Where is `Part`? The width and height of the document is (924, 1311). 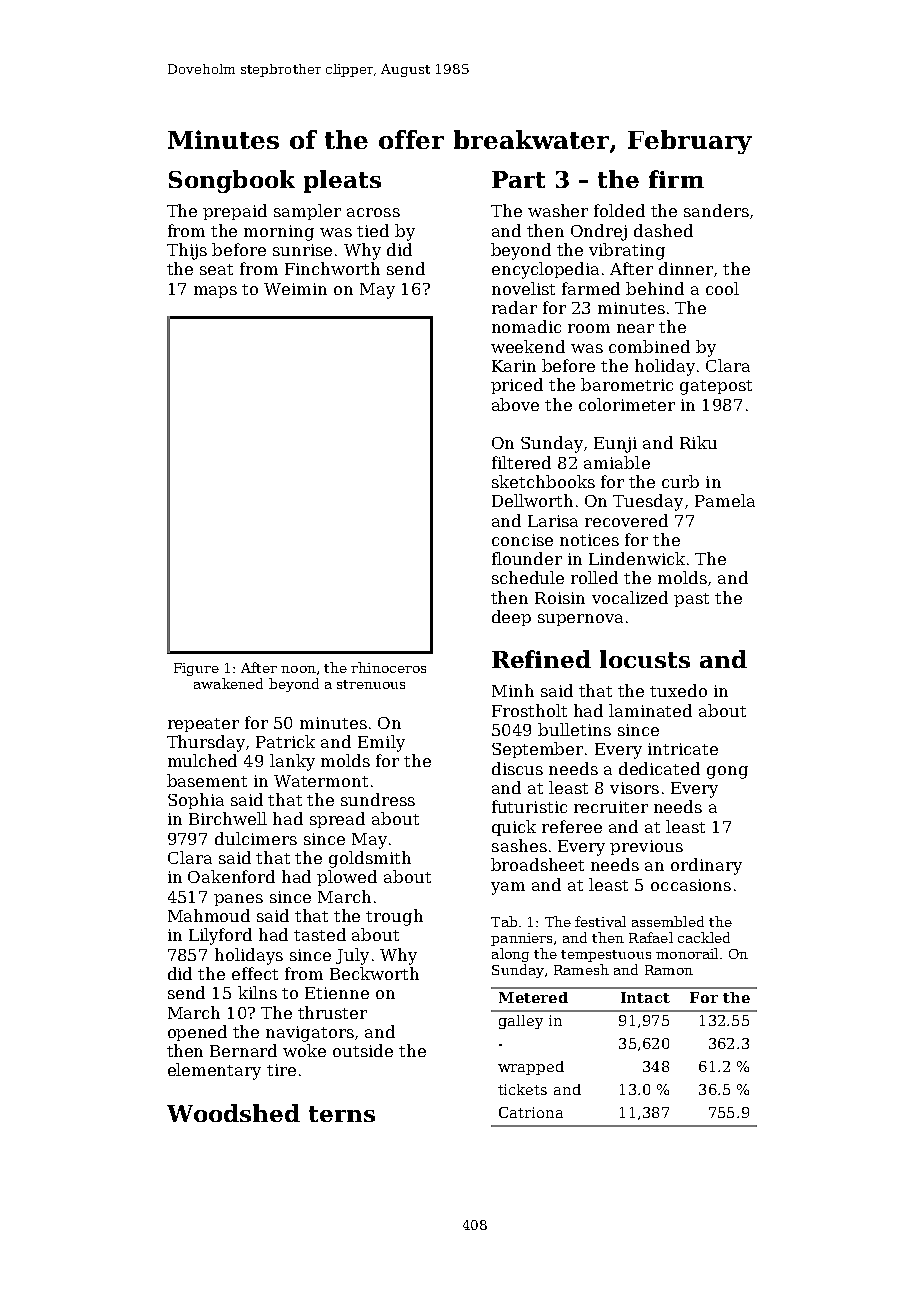 Part is located at coordinates (518, 179).
